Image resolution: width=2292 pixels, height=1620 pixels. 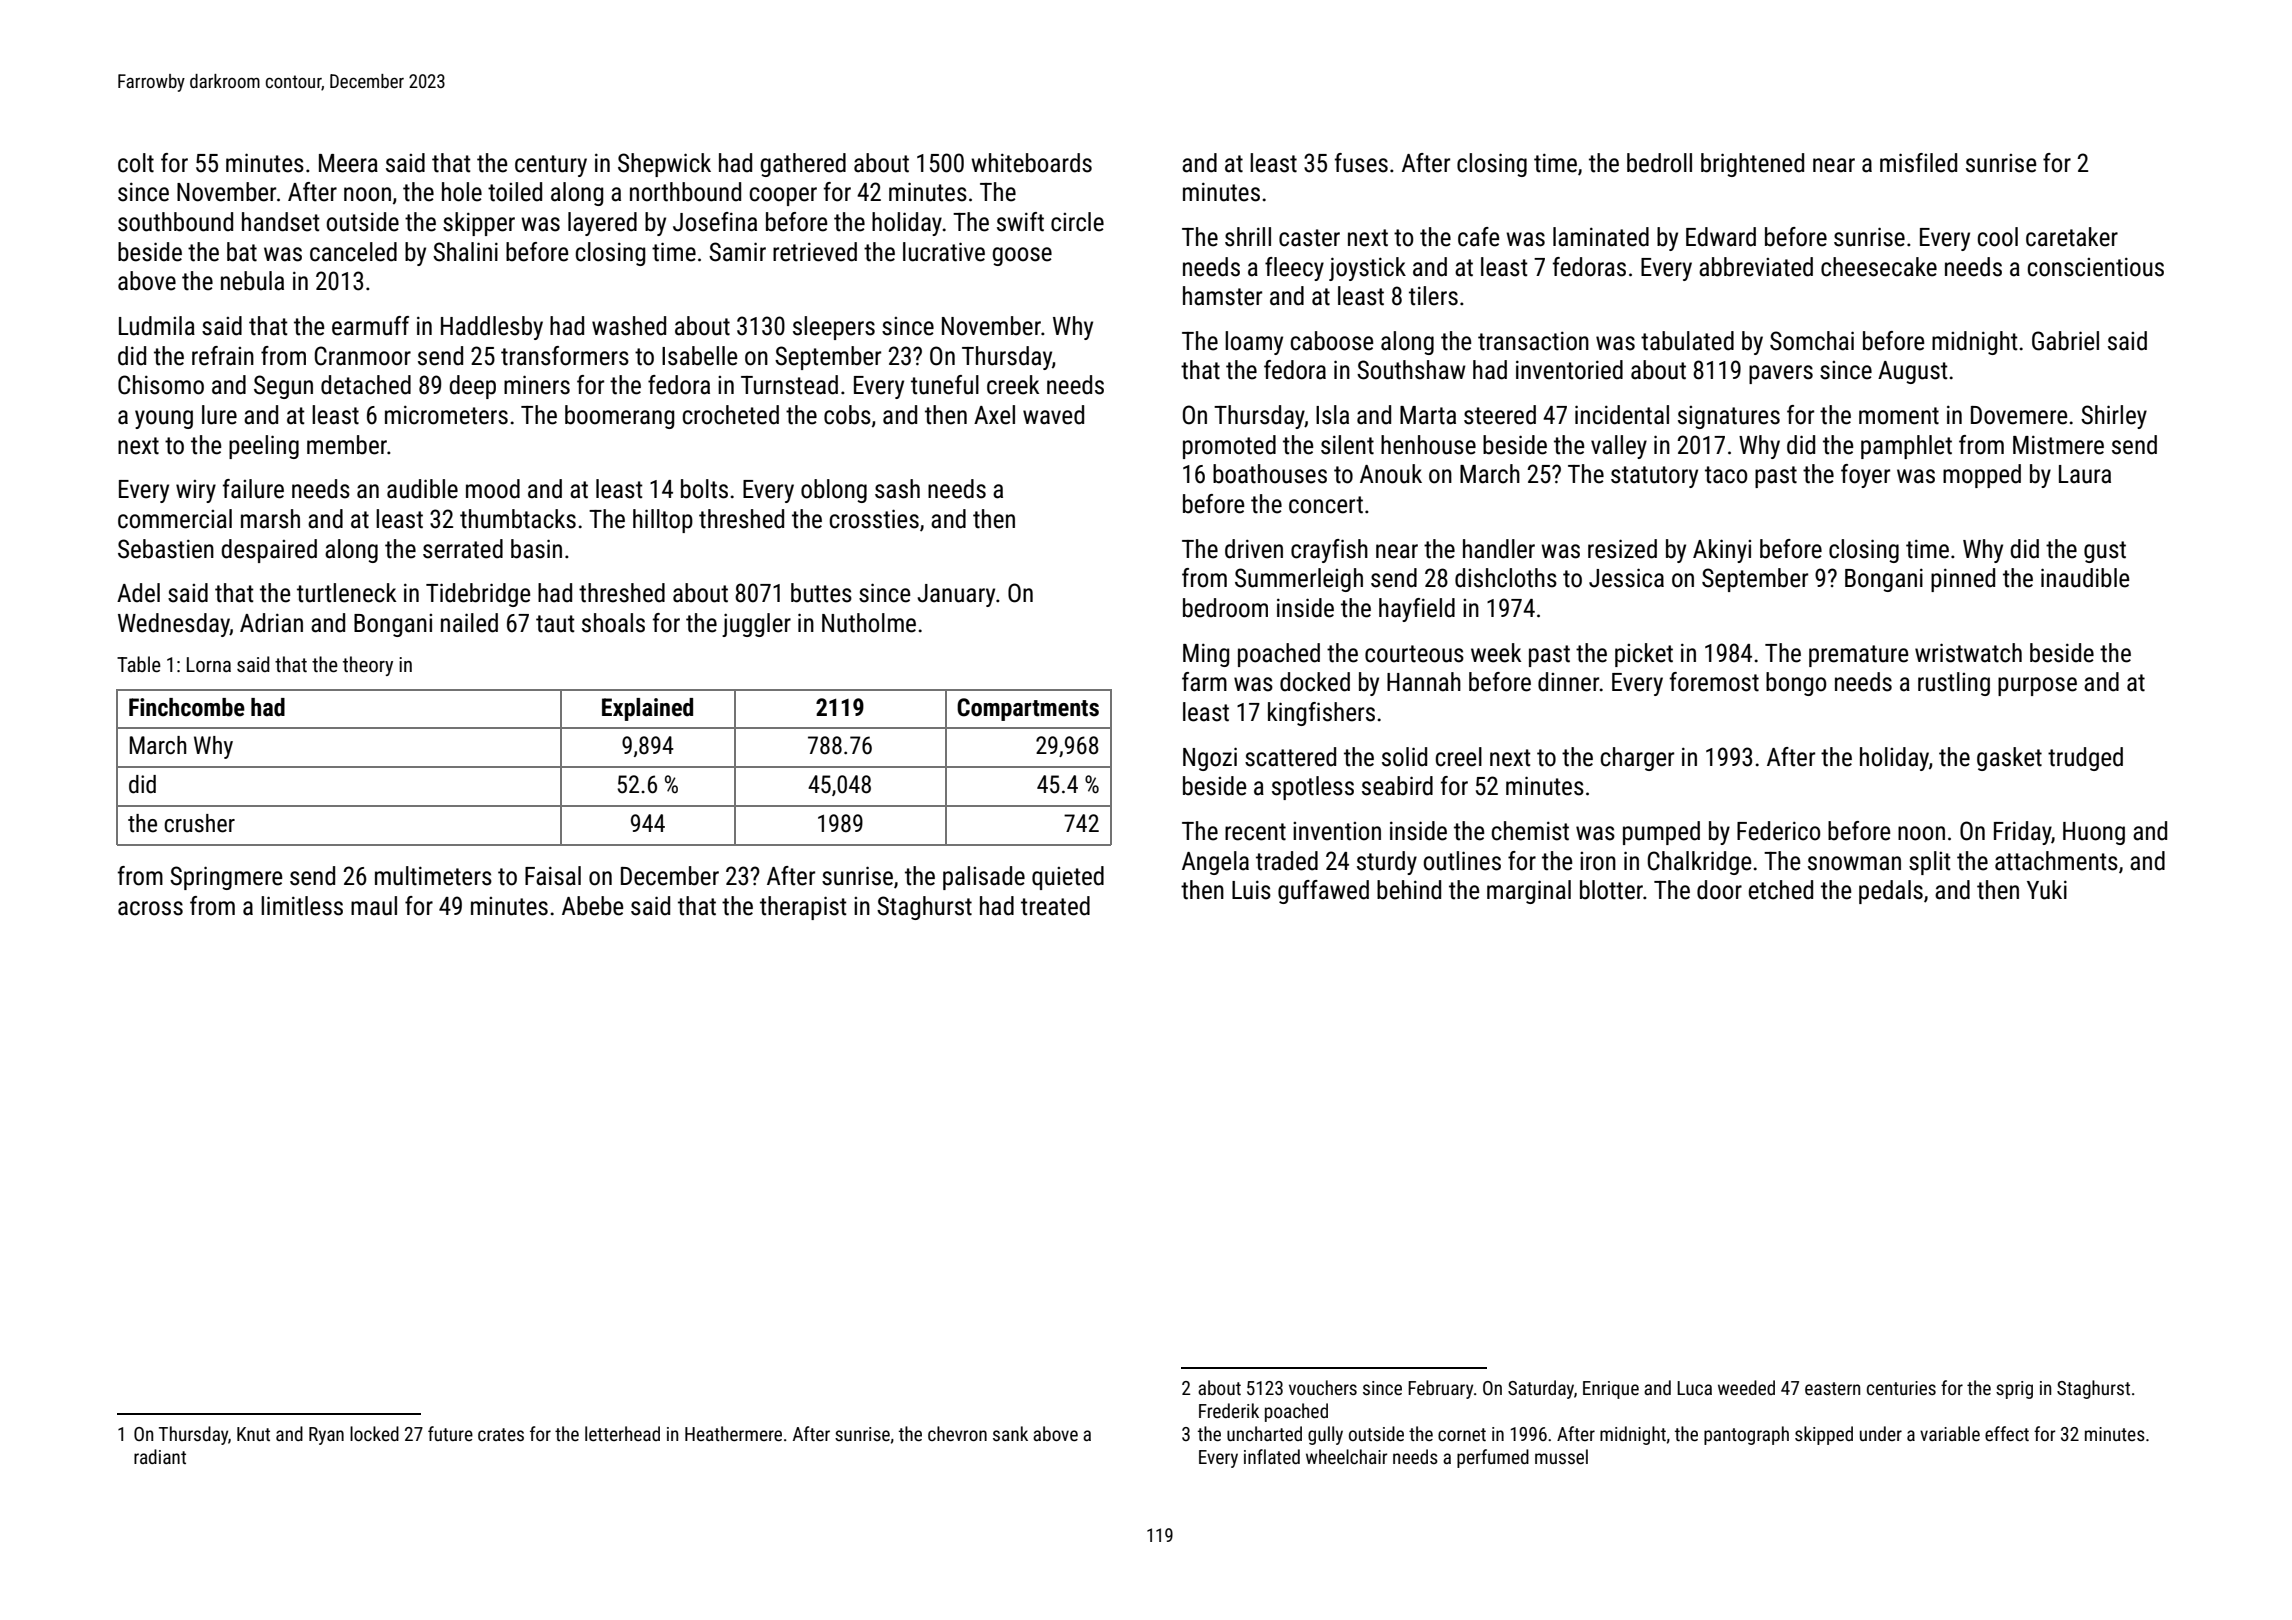 What do you see at coordinates (348, 163) in the page?
I see `Meera` at bounding box center [348, 163].
